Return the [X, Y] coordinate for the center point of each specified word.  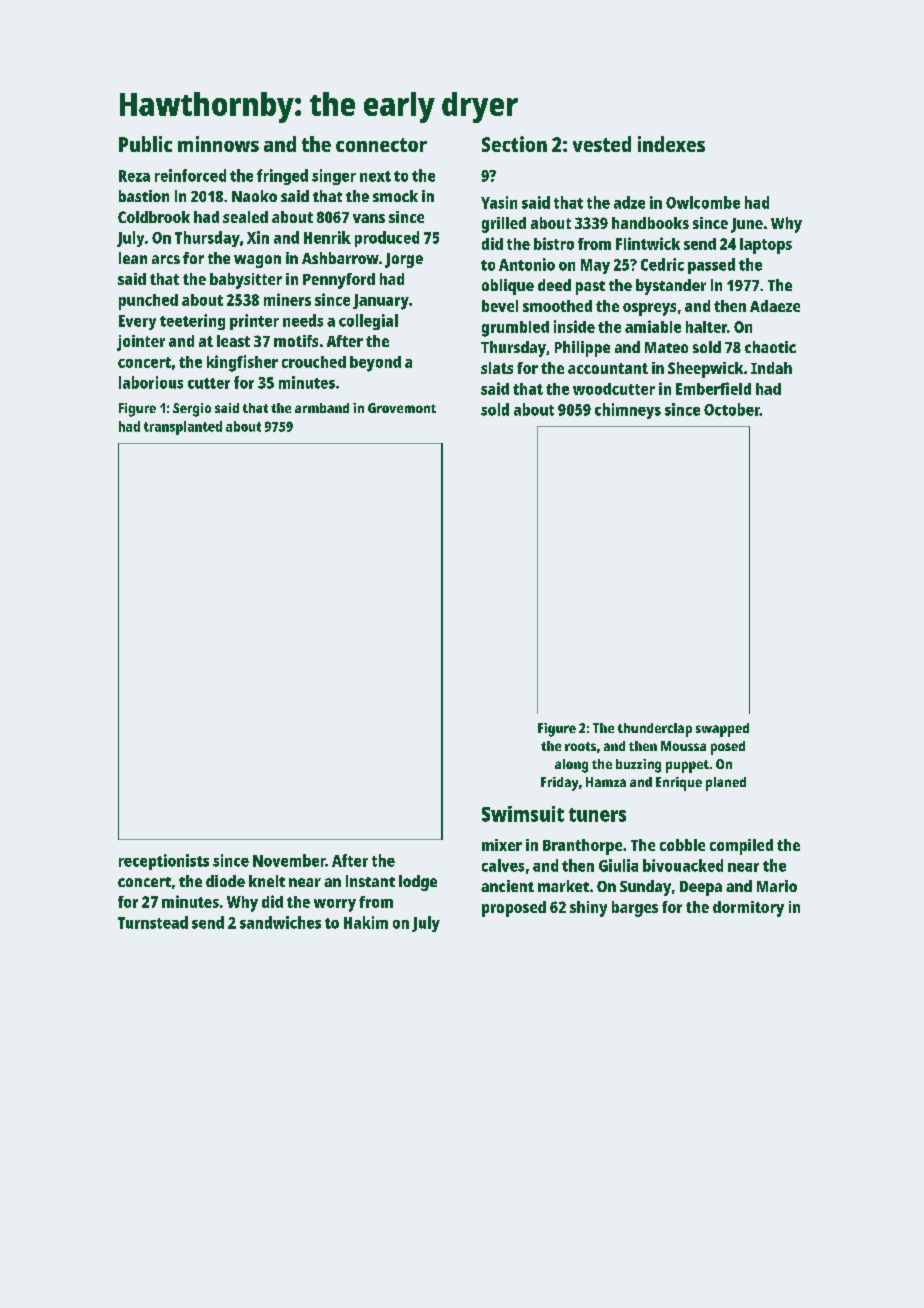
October [732, 409]
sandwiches [280, 922]
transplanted [183, 428]
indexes [671, 144]
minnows [218, 144]
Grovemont [402, 408]
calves [503, 865]
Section [514, 144]
